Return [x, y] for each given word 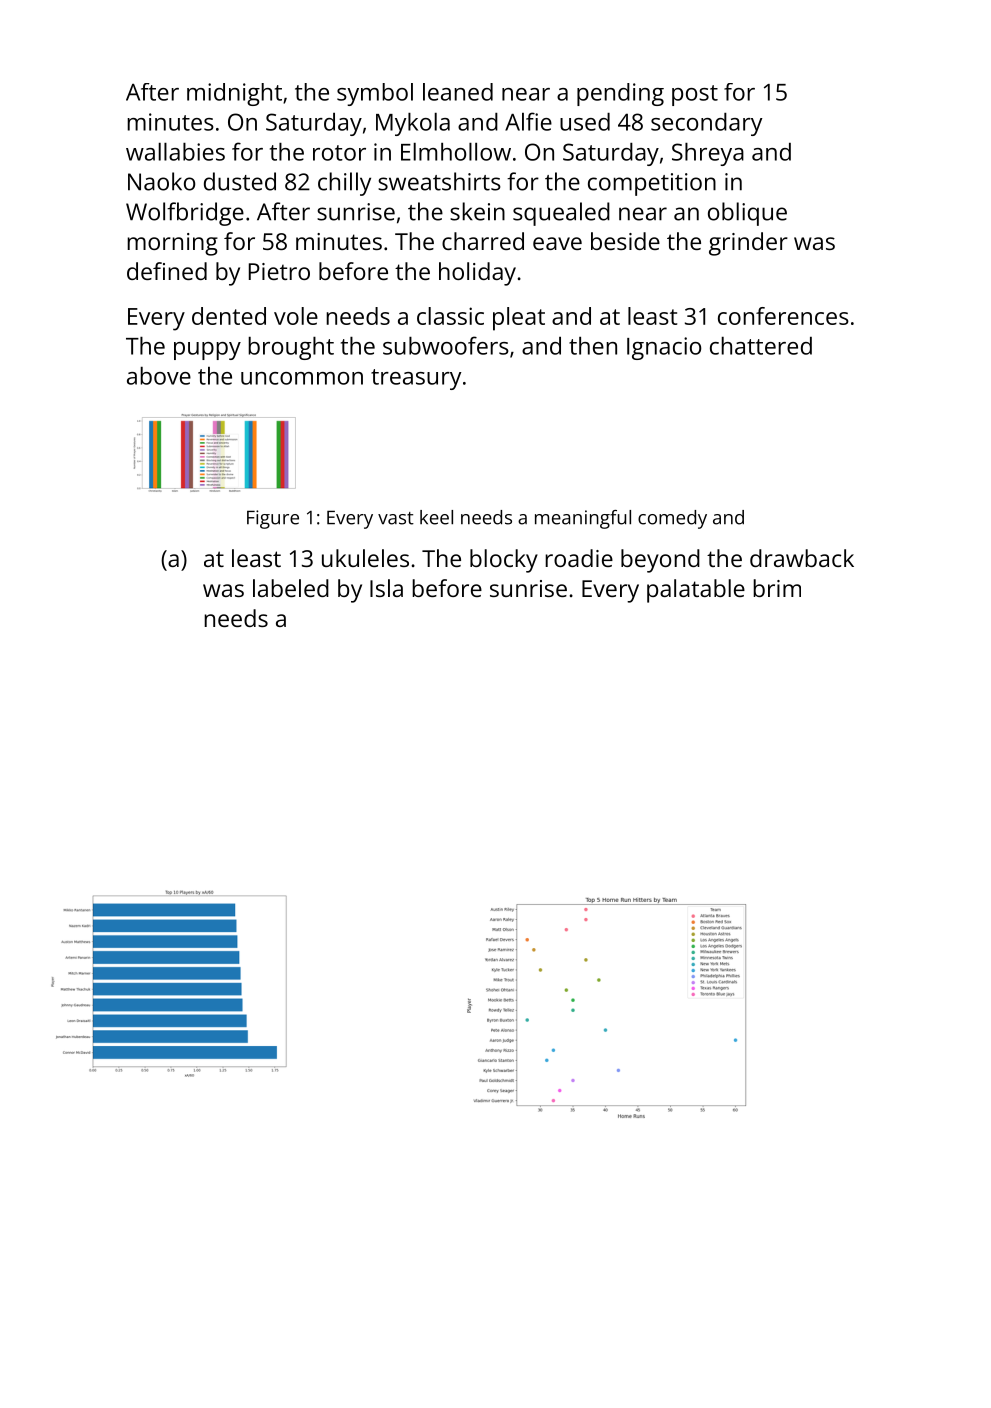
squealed [561, 214]
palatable [696, 591]
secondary [706, 124]
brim [777, 588]
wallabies [175, 152]
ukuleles [365, 558]
